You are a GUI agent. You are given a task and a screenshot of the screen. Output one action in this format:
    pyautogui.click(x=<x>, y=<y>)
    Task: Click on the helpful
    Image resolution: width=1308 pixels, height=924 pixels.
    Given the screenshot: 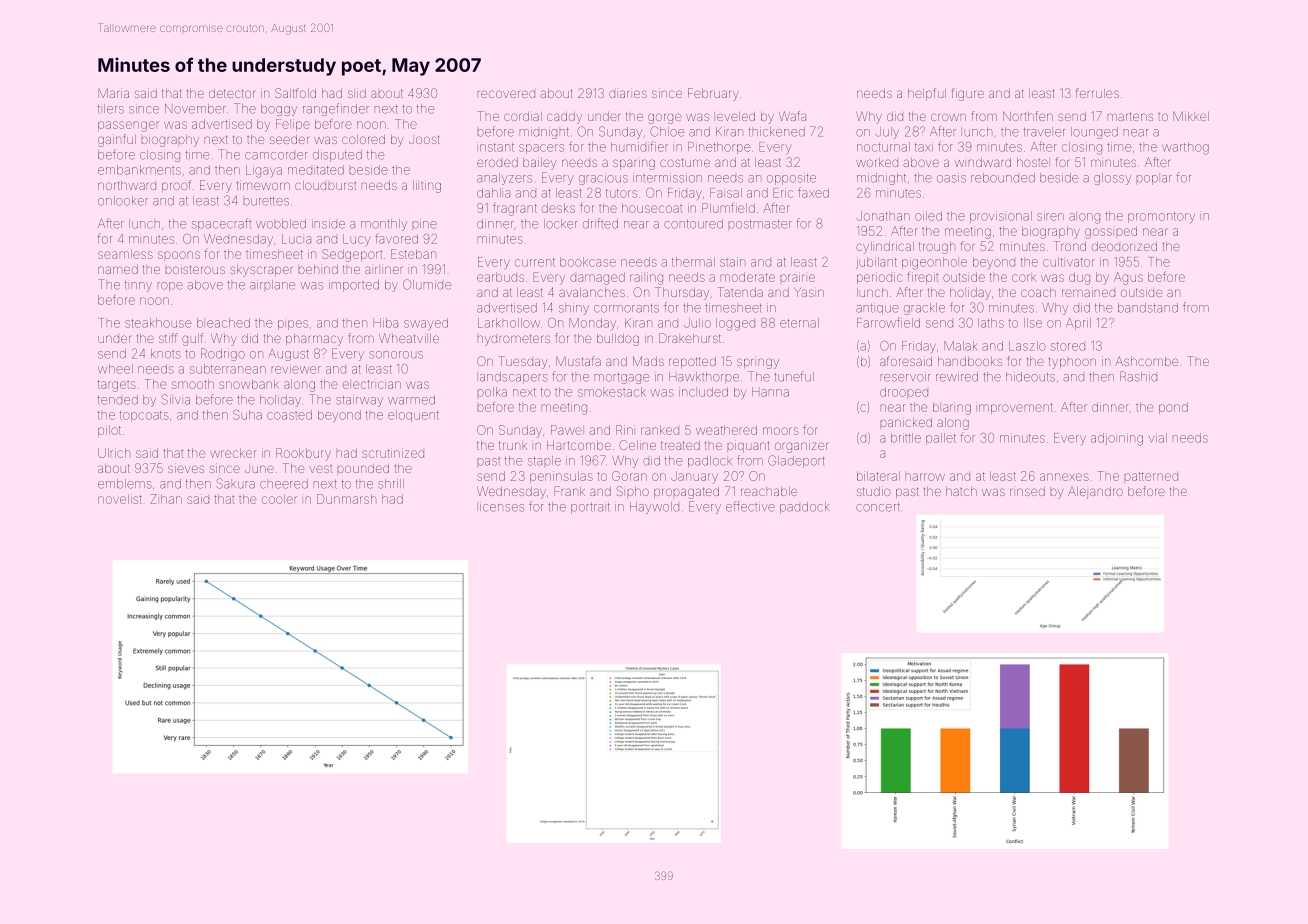 What is the action you would take?
    pyautogui.click(x=927, y=94)
